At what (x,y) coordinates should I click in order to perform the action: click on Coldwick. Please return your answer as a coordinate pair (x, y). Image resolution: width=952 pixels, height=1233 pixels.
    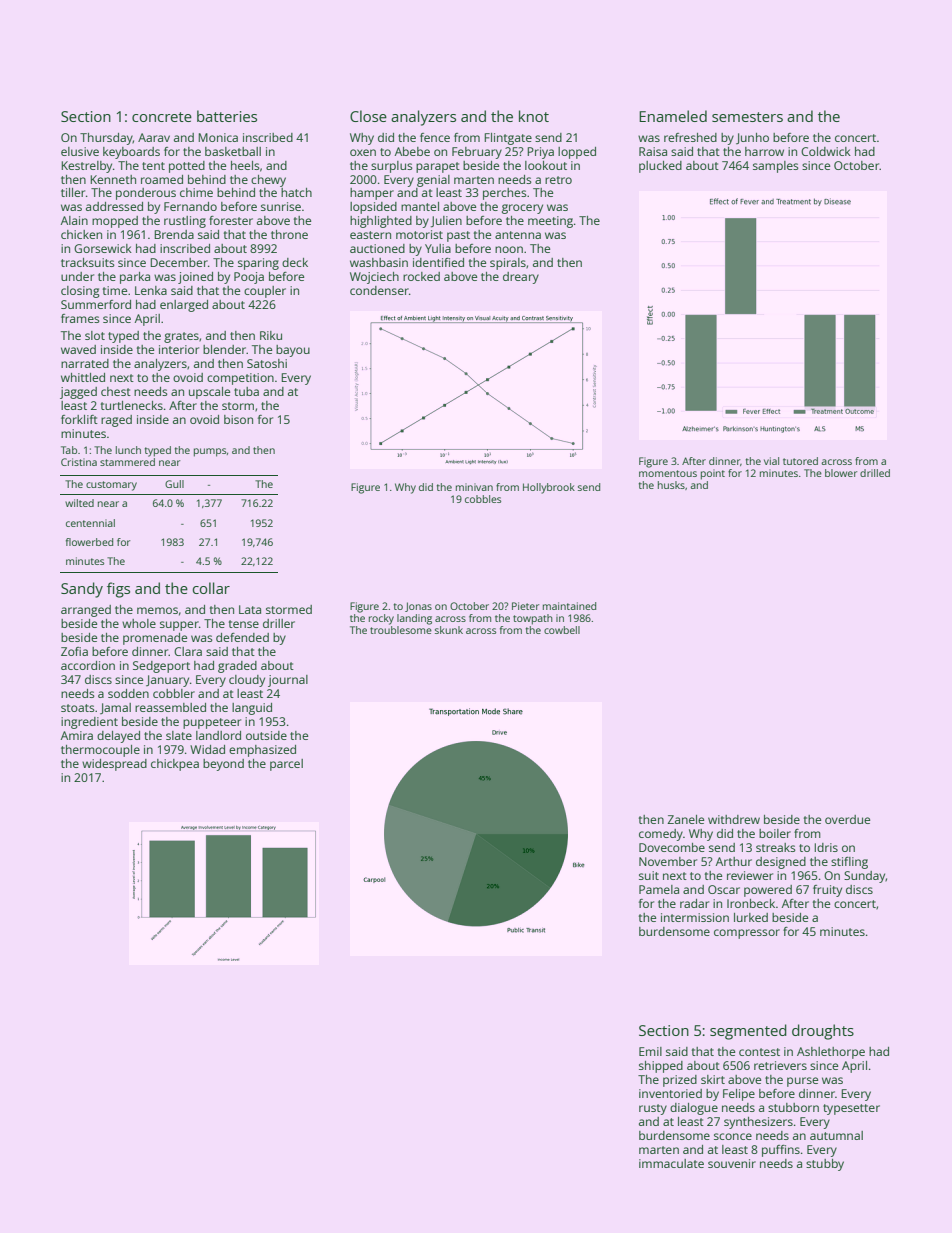
    Looking at the image, I should click on (826, 151).
